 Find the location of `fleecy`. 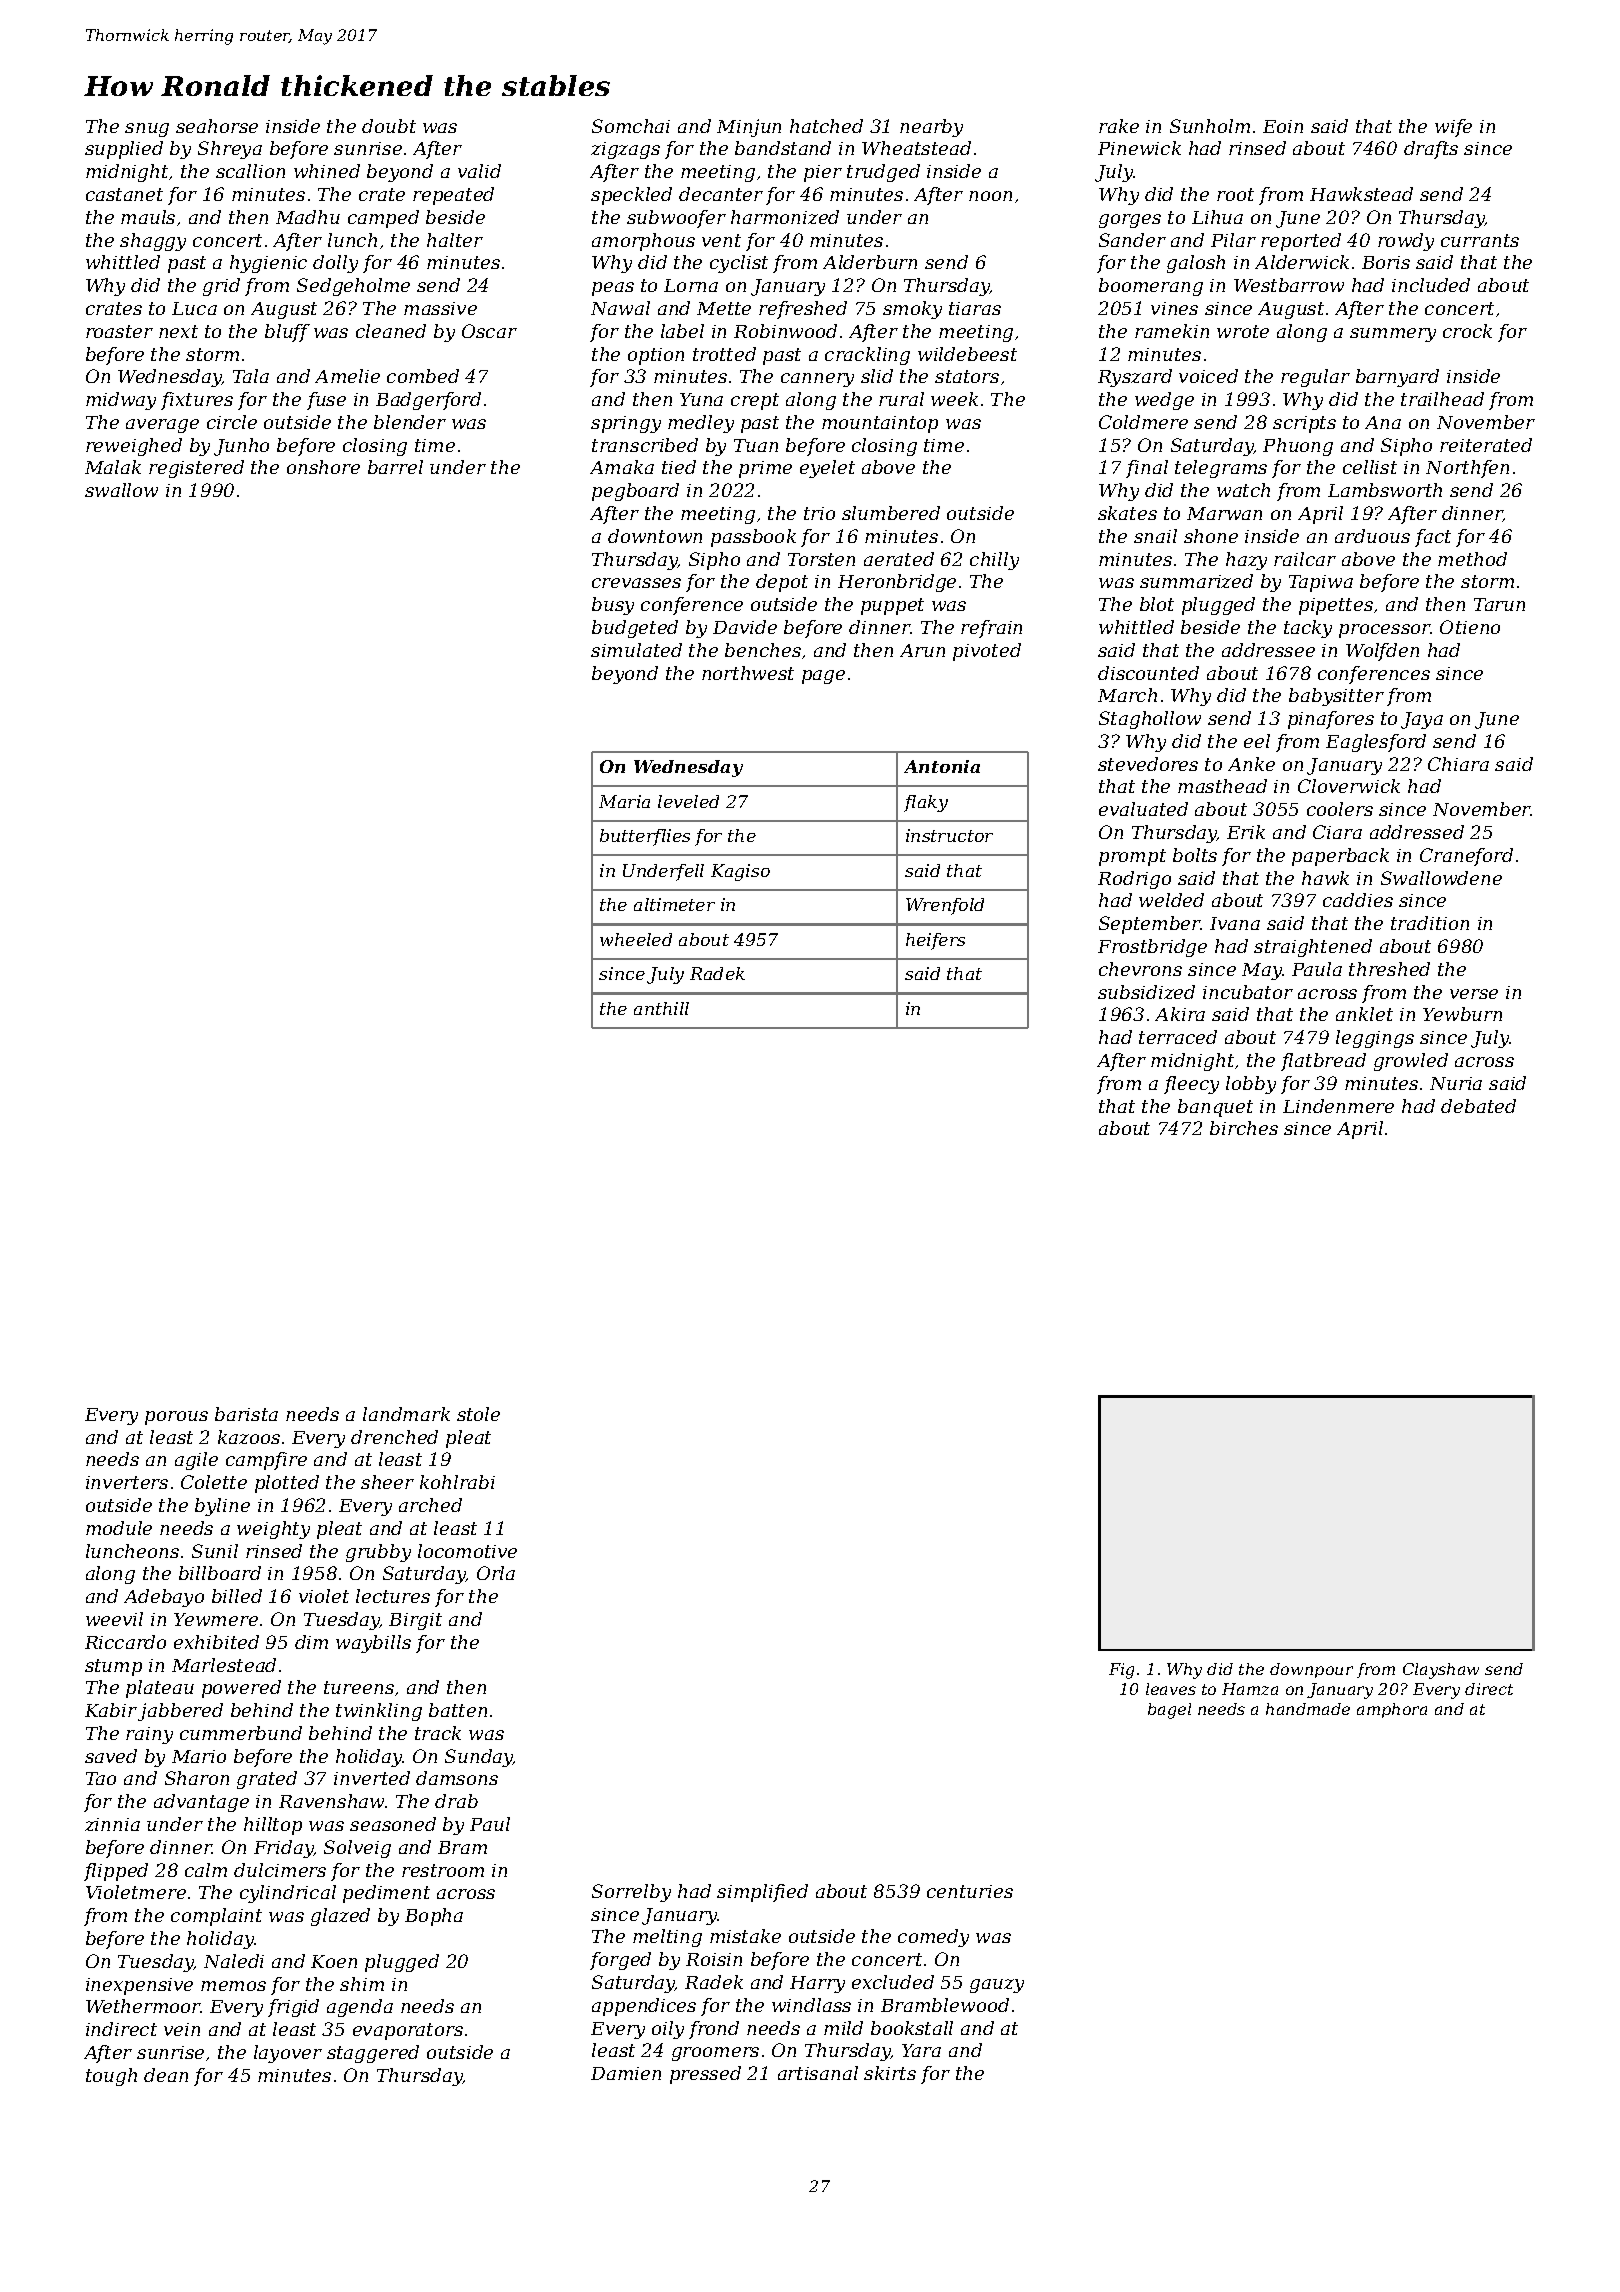

fleecy is located at coordinates (1191, 1085).
